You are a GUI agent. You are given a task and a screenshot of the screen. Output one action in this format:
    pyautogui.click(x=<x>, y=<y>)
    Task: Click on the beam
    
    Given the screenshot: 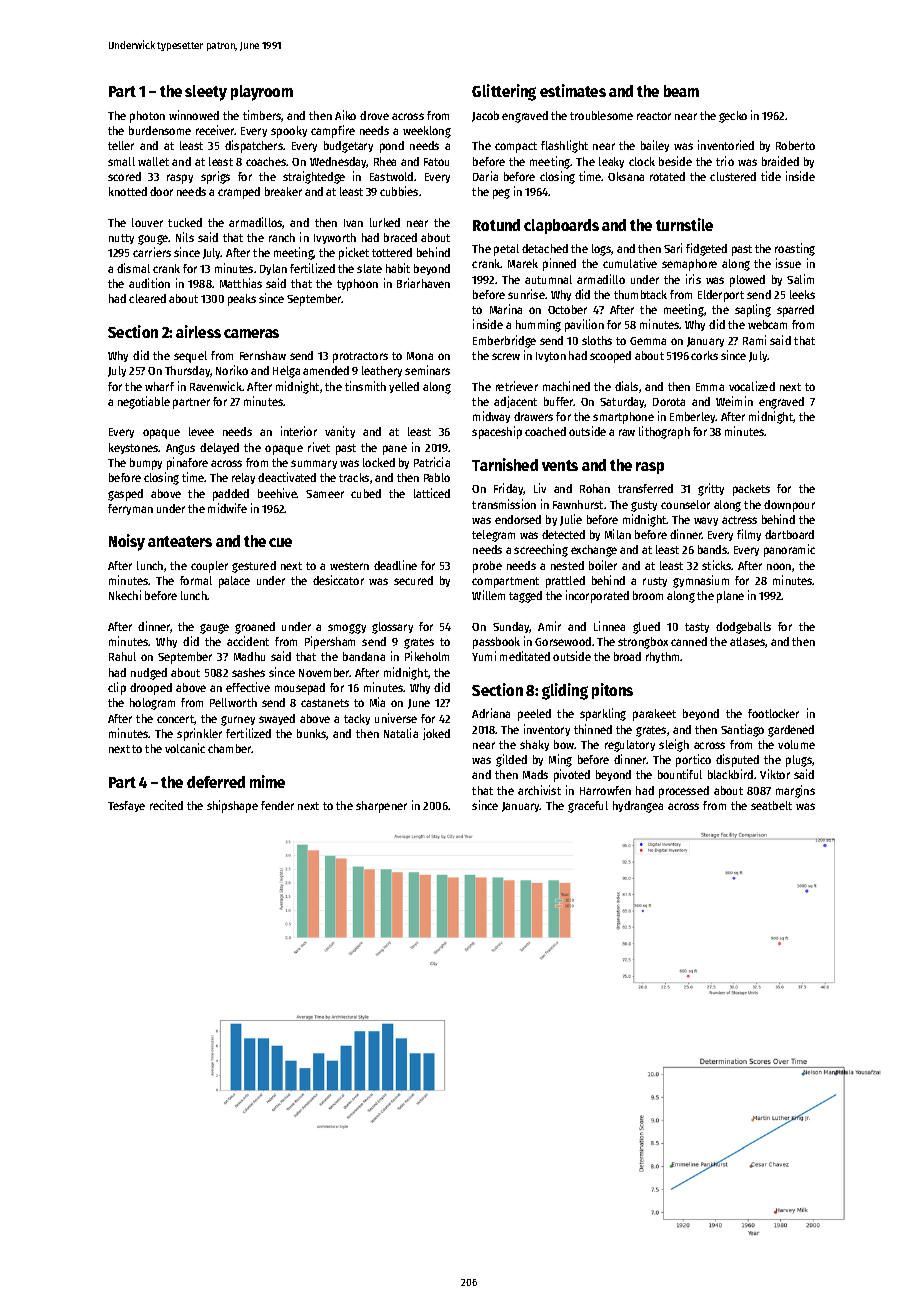 What is the action you would take?
    pyautogui.click(x=681, y=91)
